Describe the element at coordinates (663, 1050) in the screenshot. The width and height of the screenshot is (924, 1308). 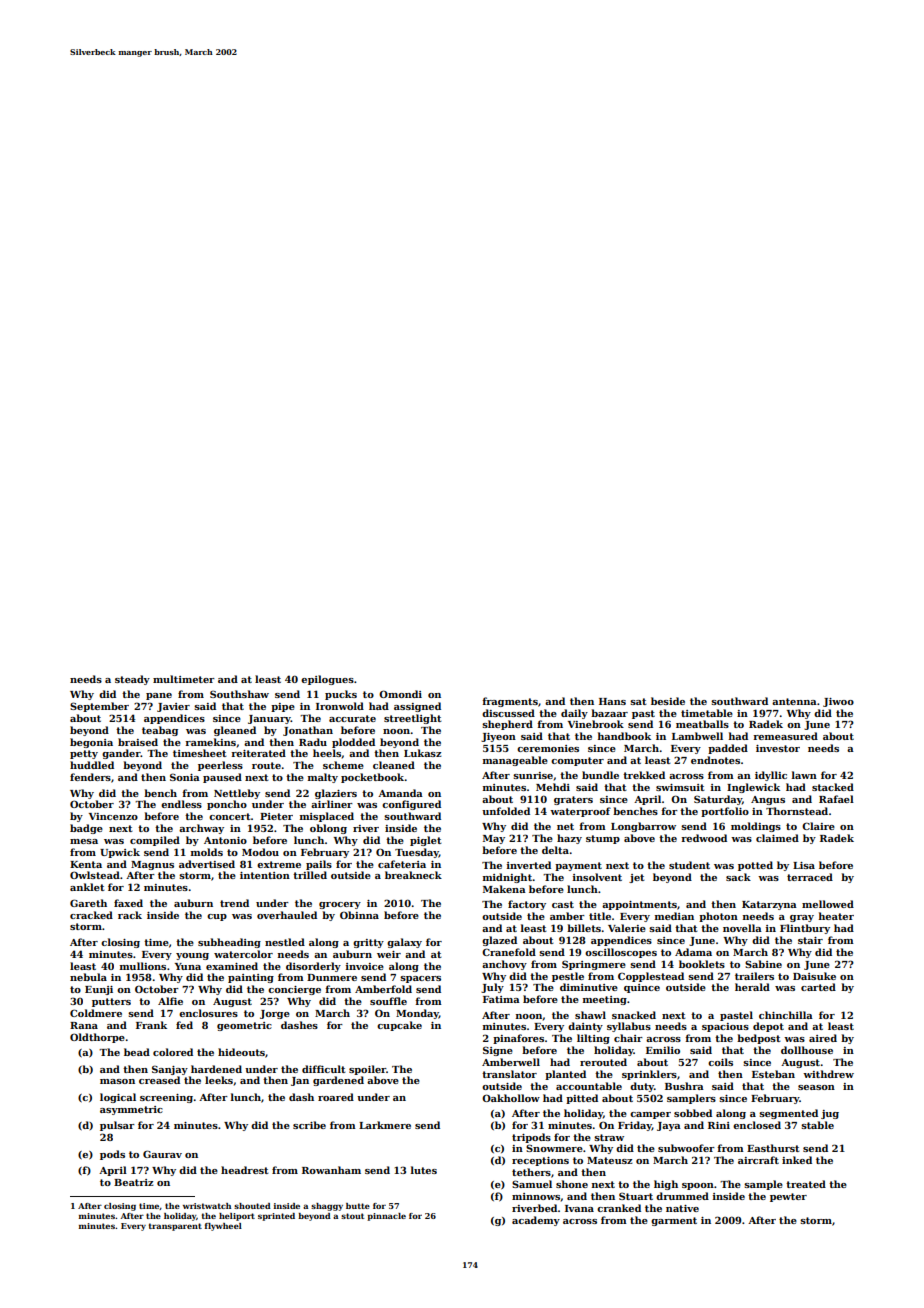
I see `Emilio` at that location.
